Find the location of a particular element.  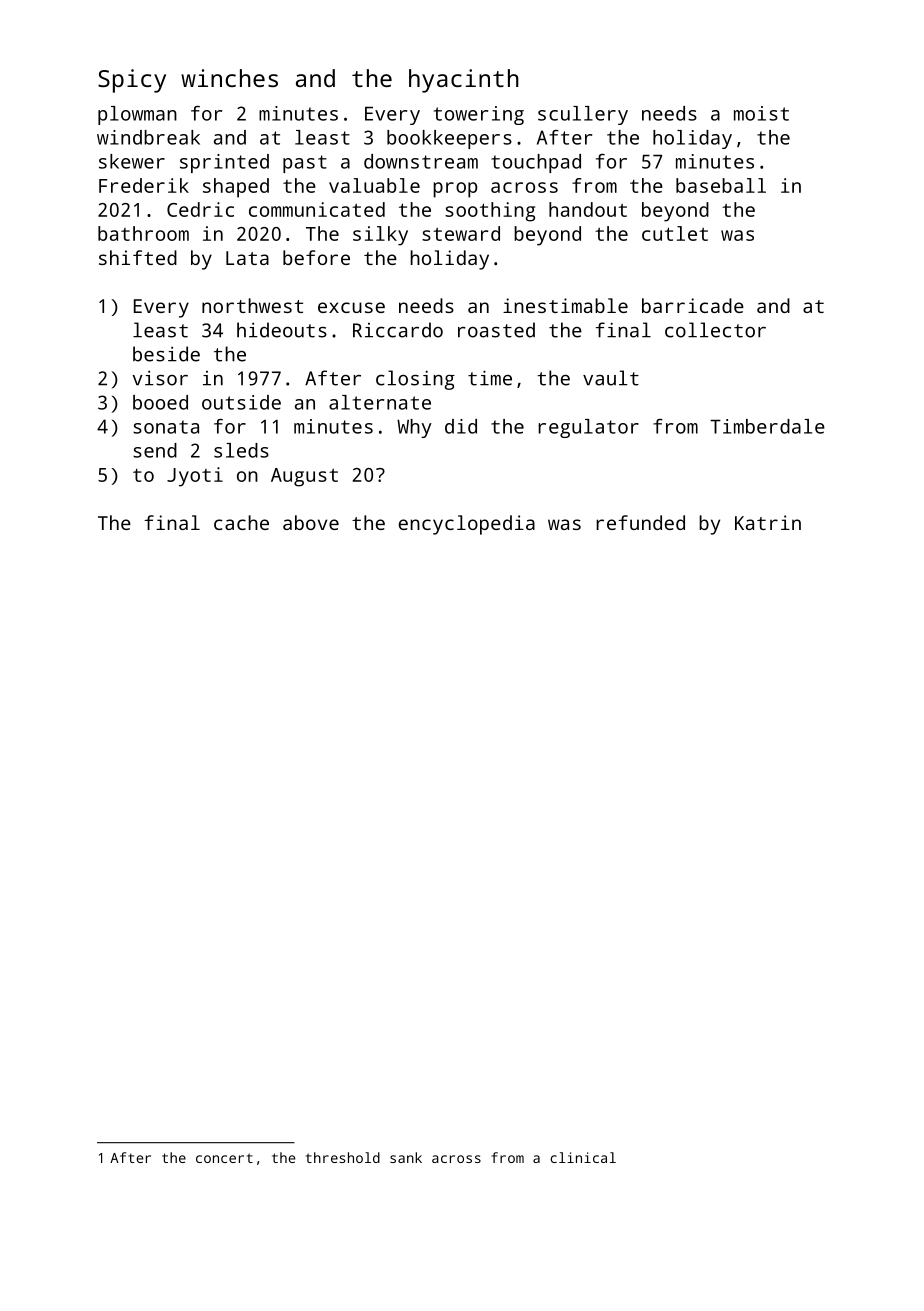

encyclopedia is located at coordinates (467, 525).
